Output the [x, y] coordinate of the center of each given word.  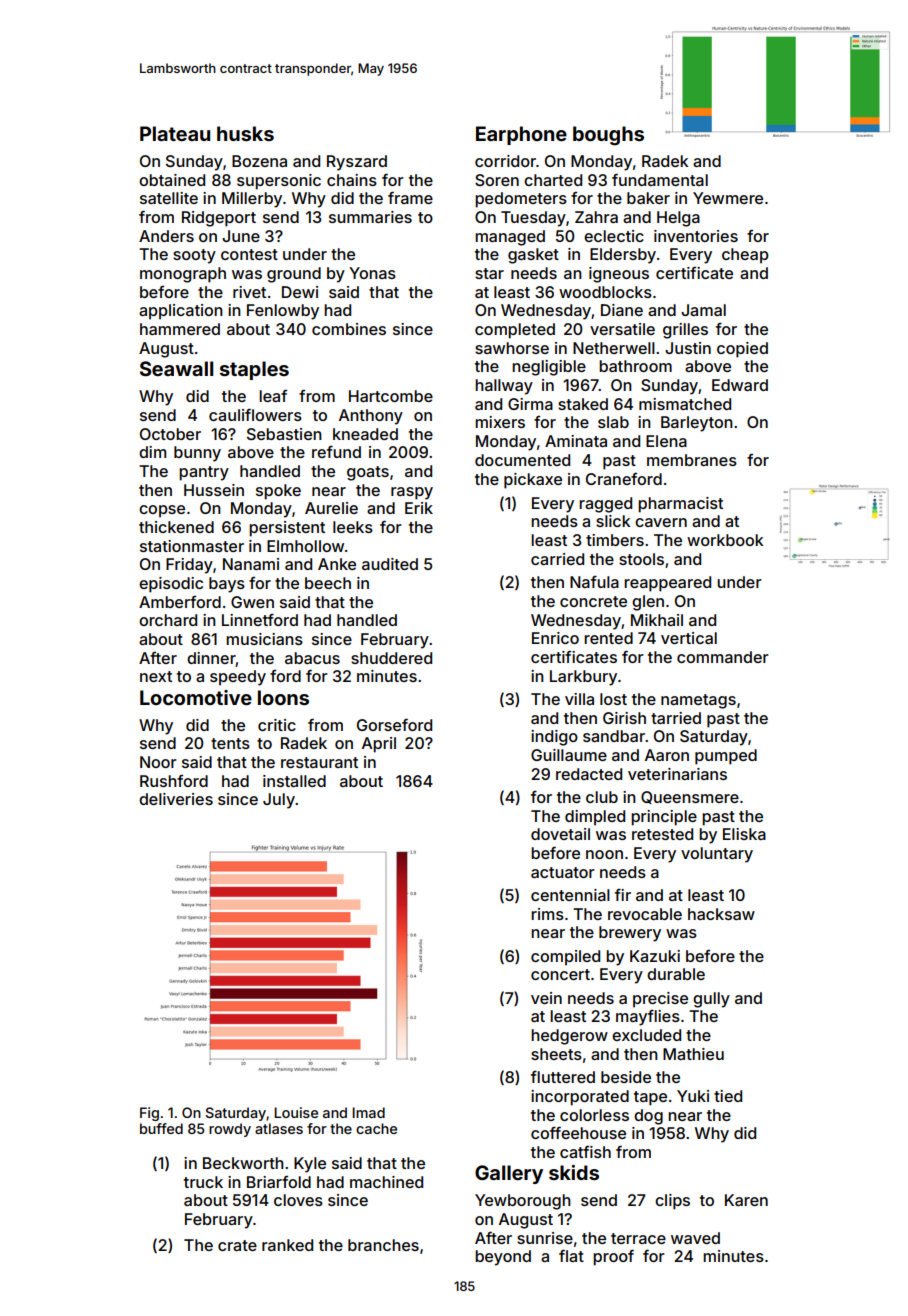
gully [711, 1000]
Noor [158, 762]
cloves [298, 1200]
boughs [608, 136]
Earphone [521, 135]
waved [695, 1238]
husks [245, 133]
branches [383, 1245]
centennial [570, 895]
